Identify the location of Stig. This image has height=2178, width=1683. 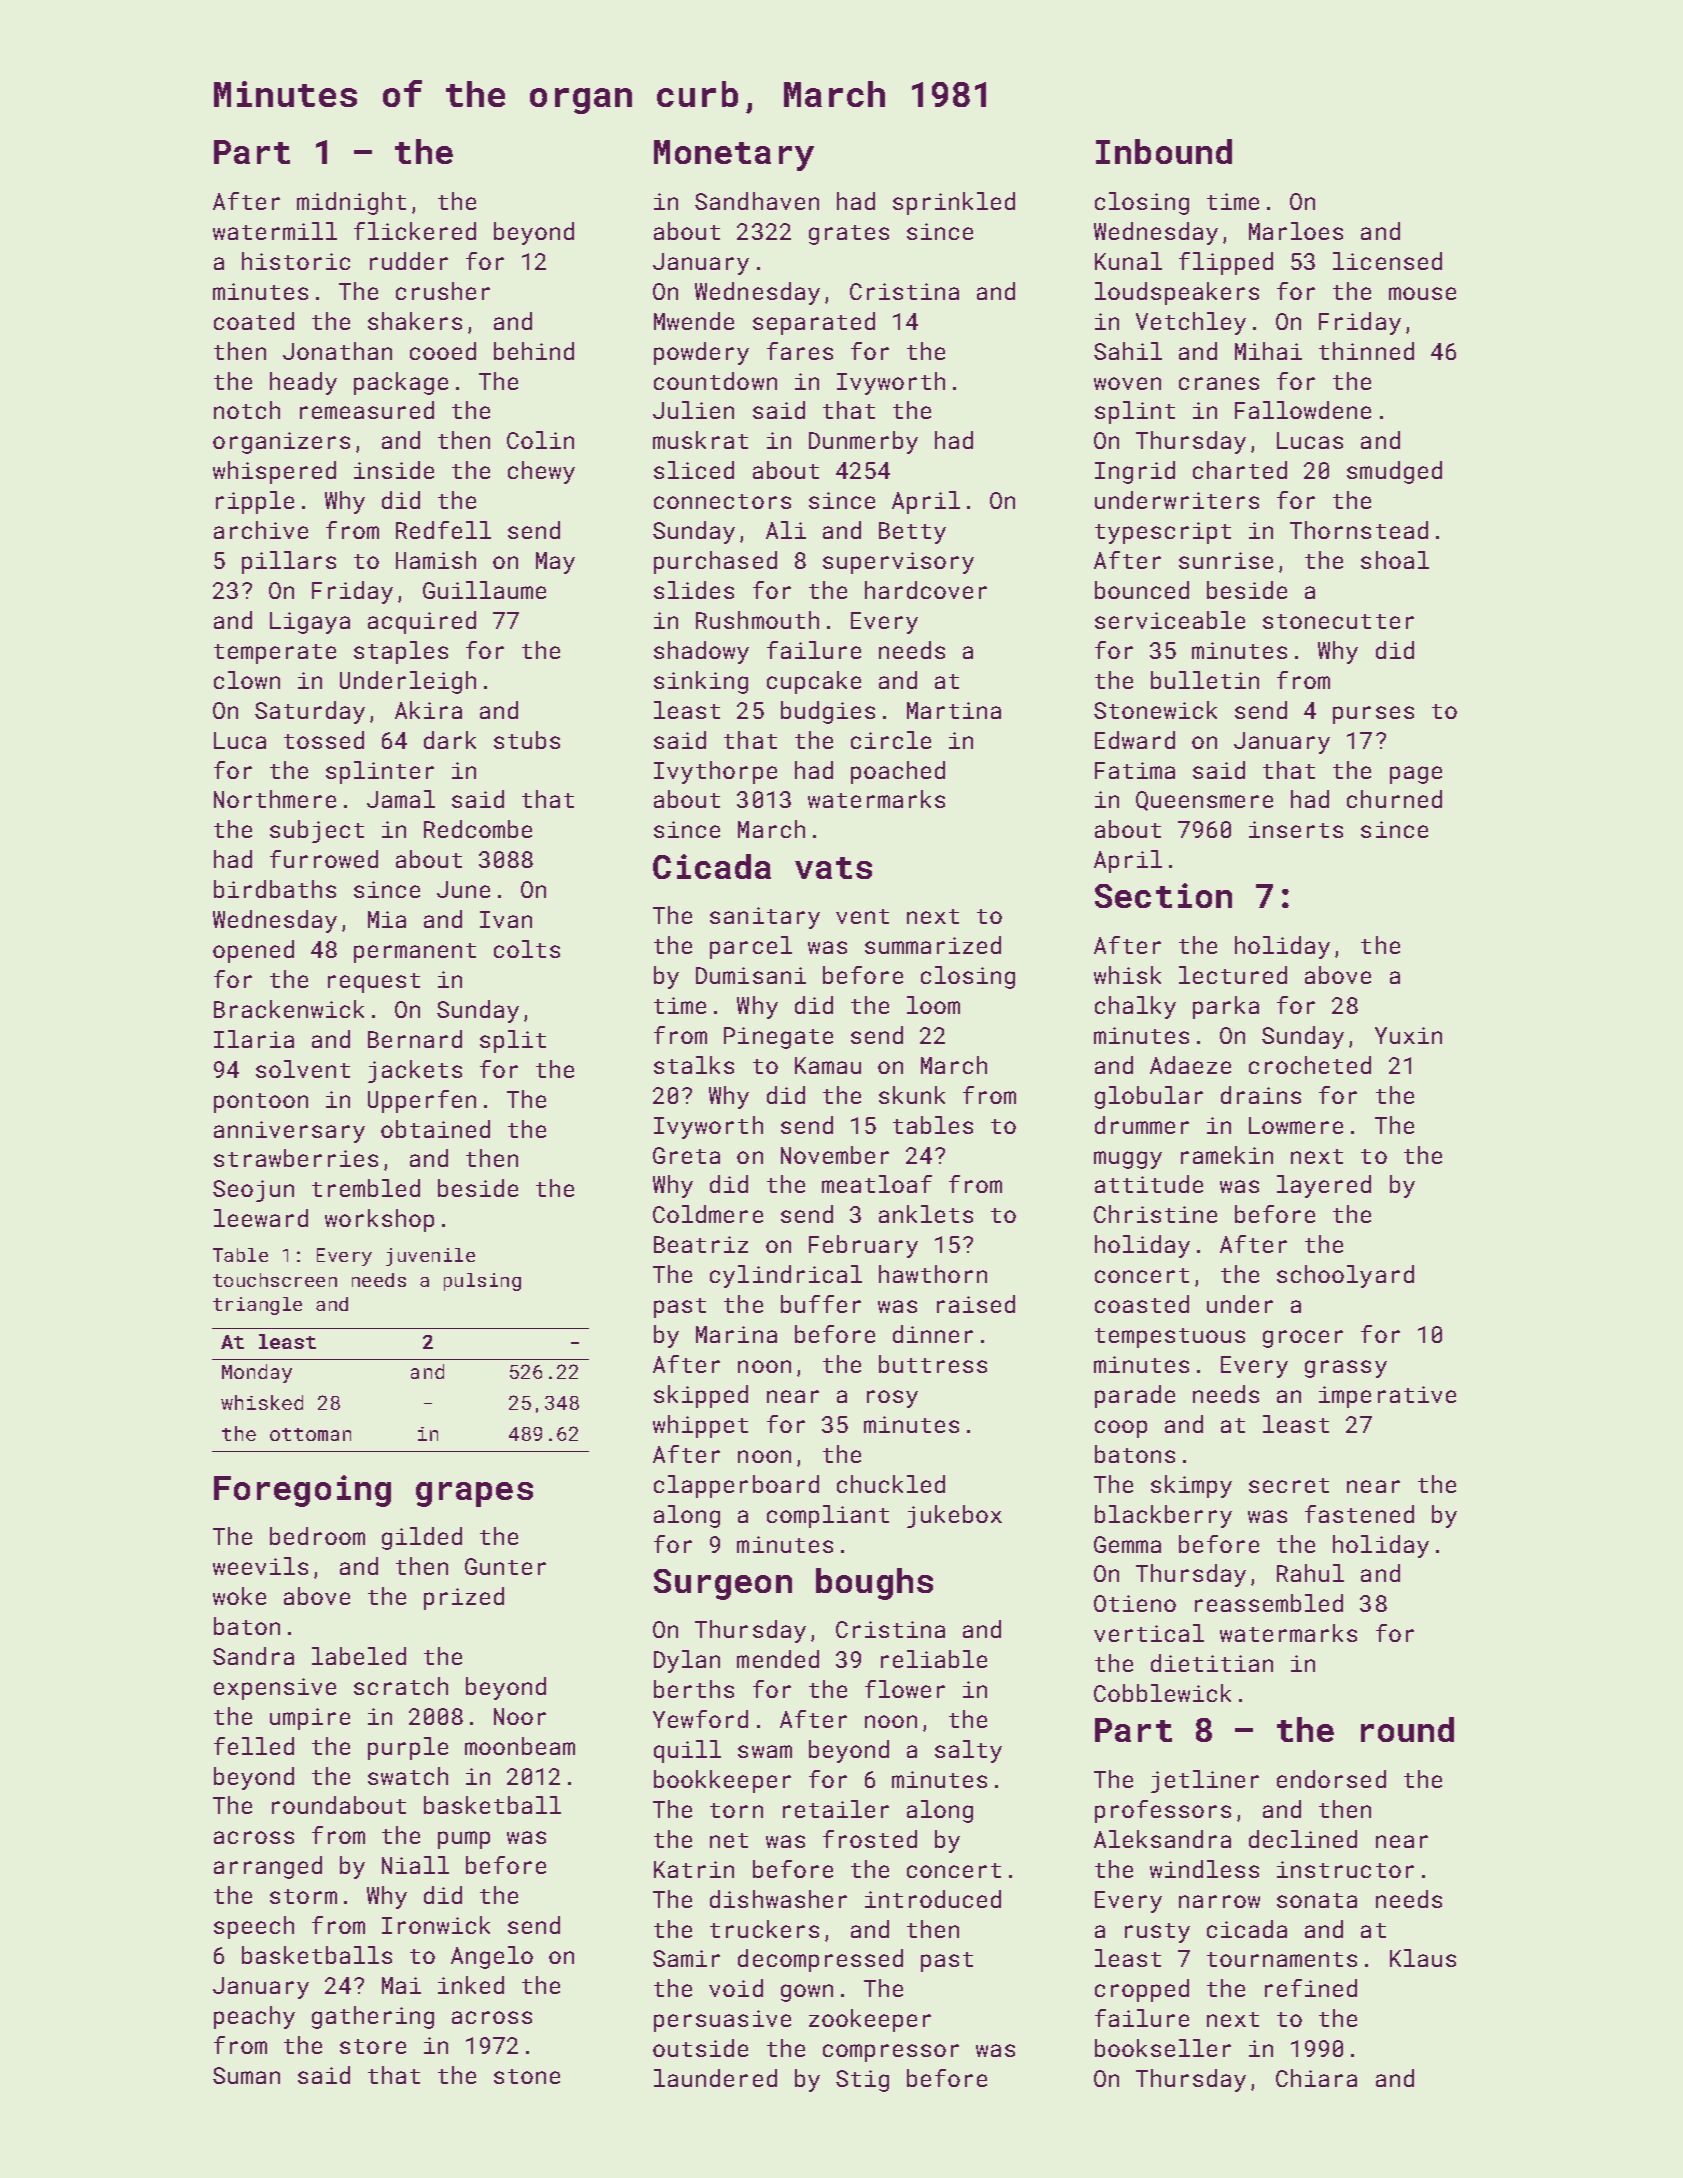
(862, 2081).
